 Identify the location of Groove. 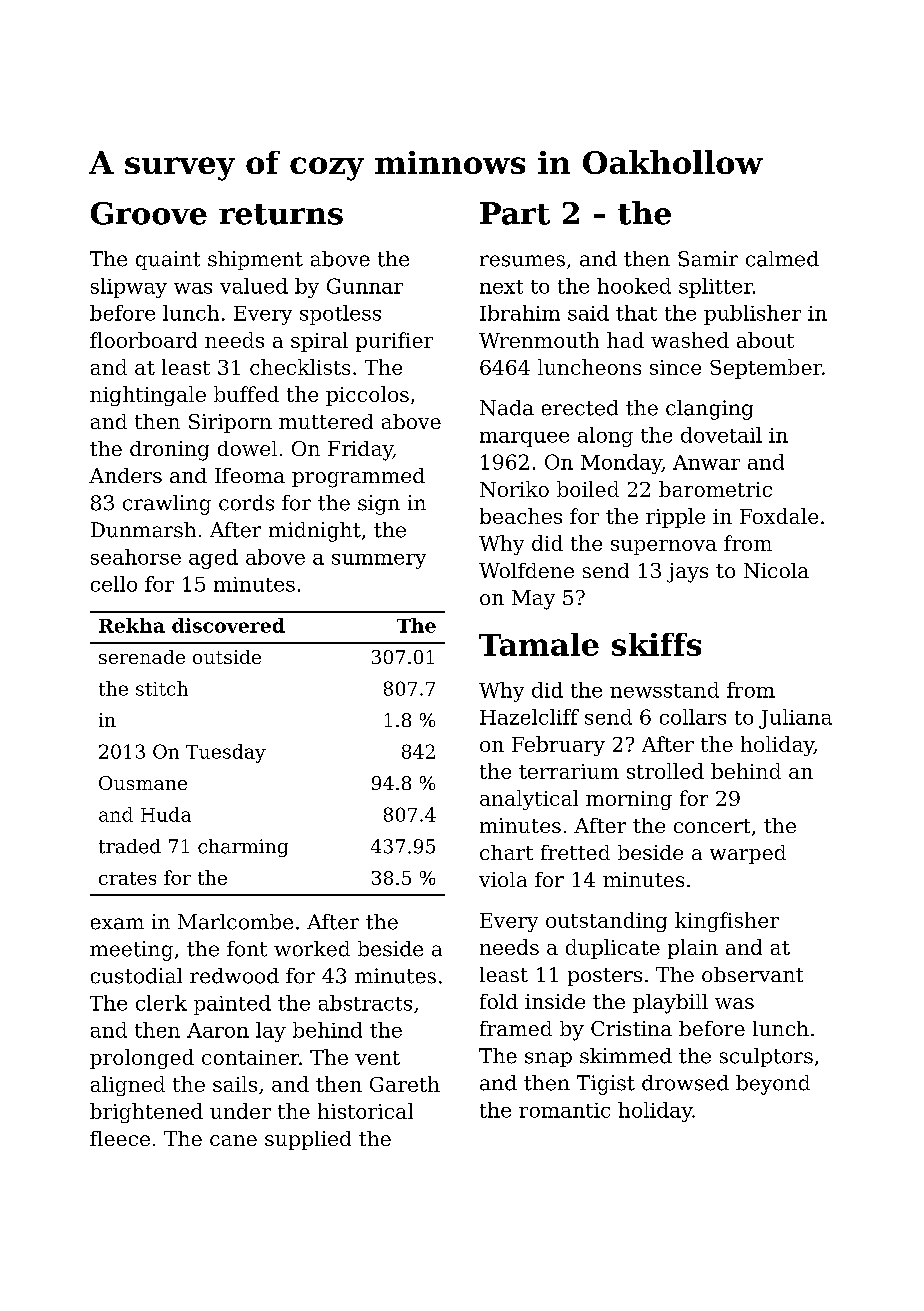
(149, 213).
